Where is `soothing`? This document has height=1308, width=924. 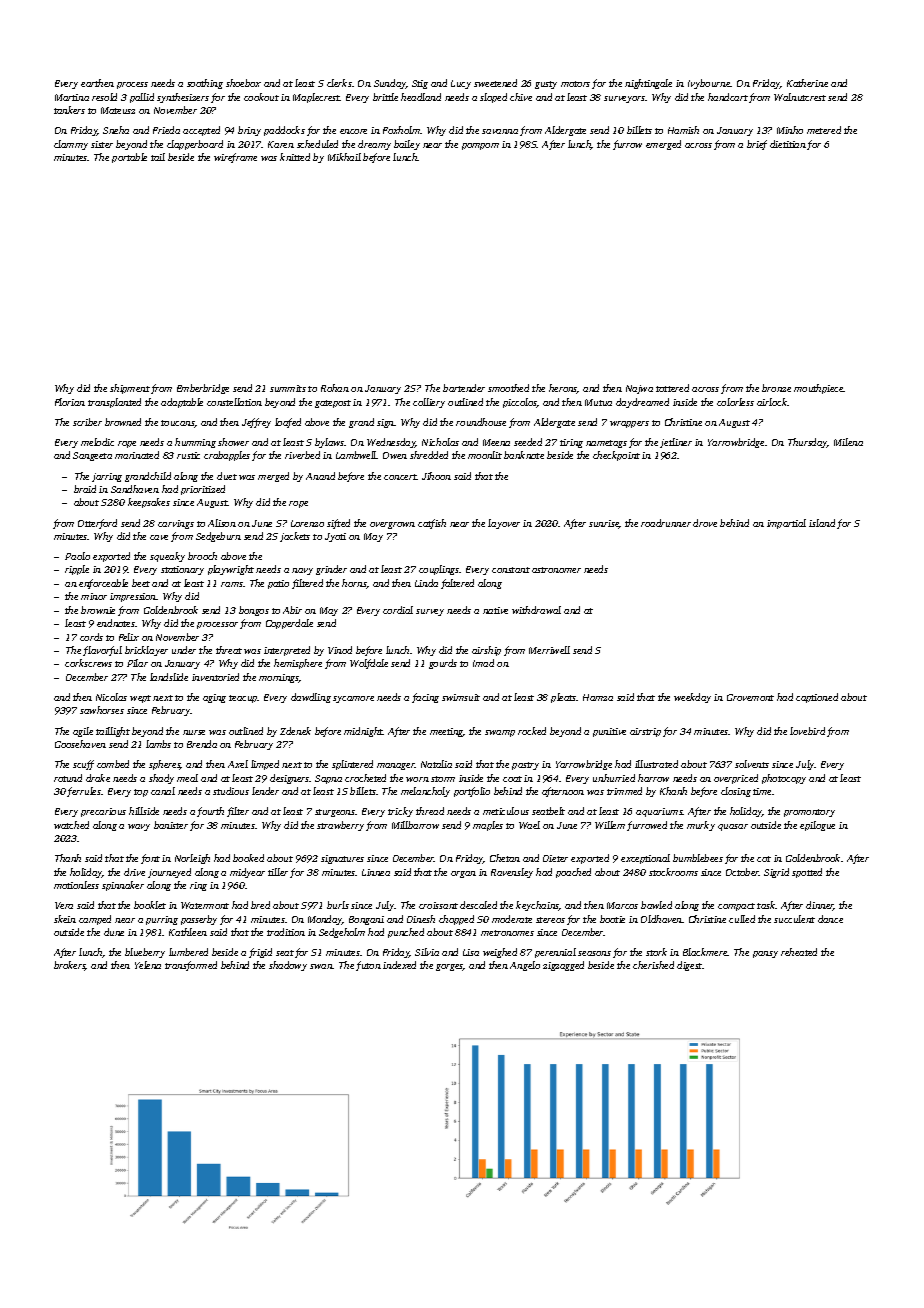 soothing is located at coordinates (205, 84).
